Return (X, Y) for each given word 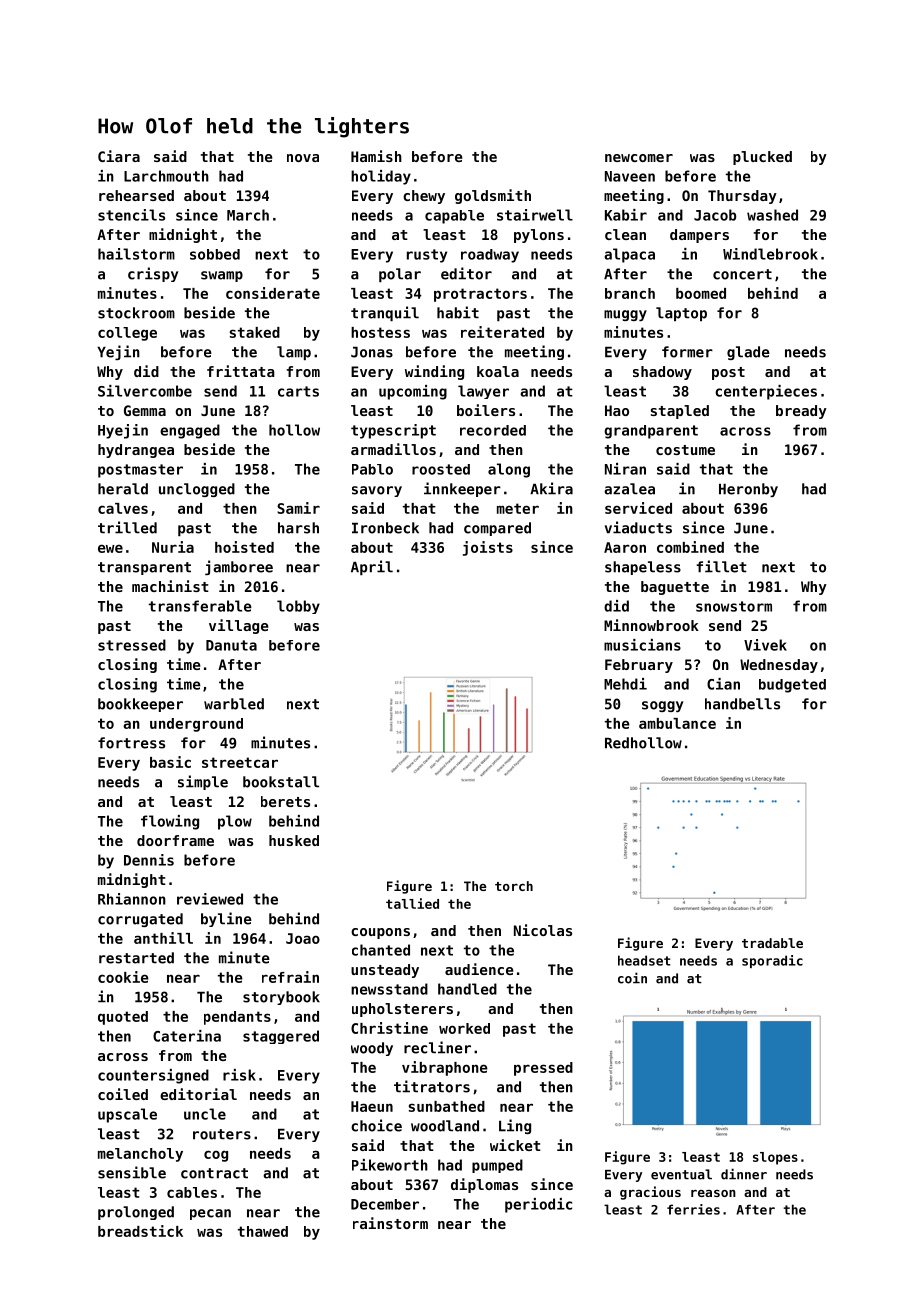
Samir (298, 508)
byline (226, 919)
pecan (210, 1214)
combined (690, 547)
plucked (762, 158)
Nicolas (543, 930)
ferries (693, 1209)
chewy (424, 197)
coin (632, 978)
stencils (131, 215)
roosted (441, 469)
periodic (538, 1205)
